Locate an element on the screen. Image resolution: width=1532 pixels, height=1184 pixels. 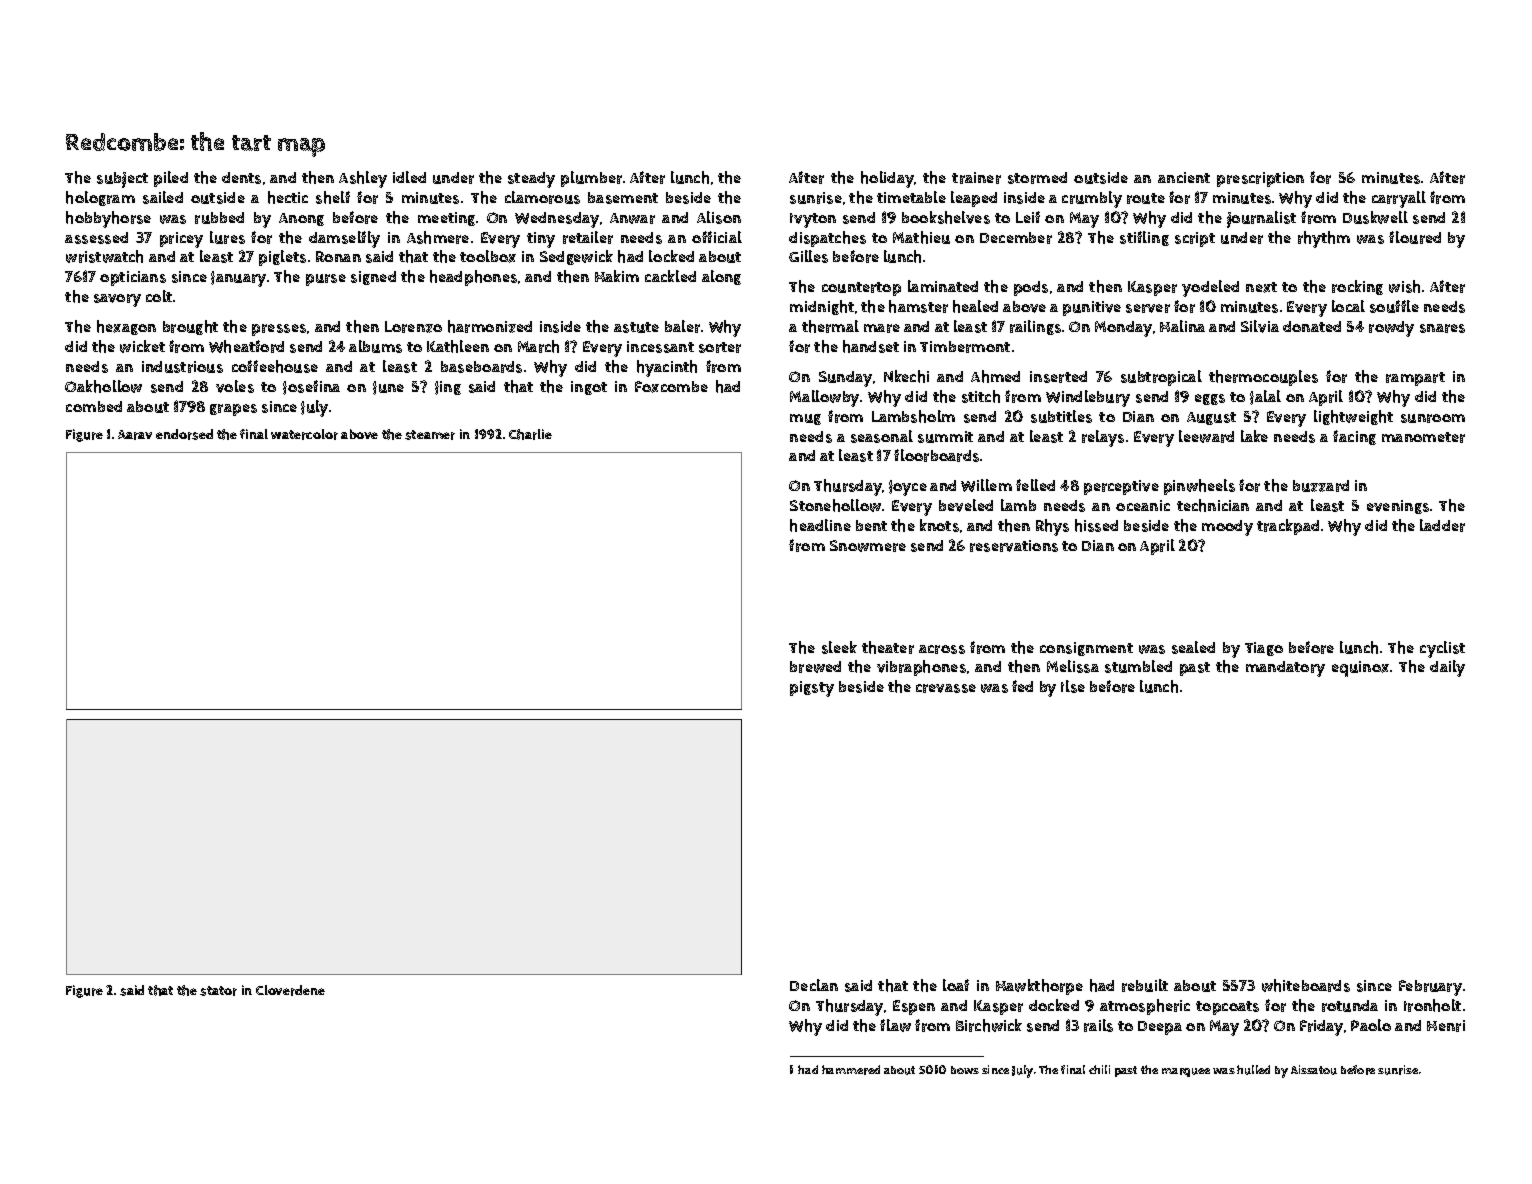
Declan is located at coordinates (814, 985).
